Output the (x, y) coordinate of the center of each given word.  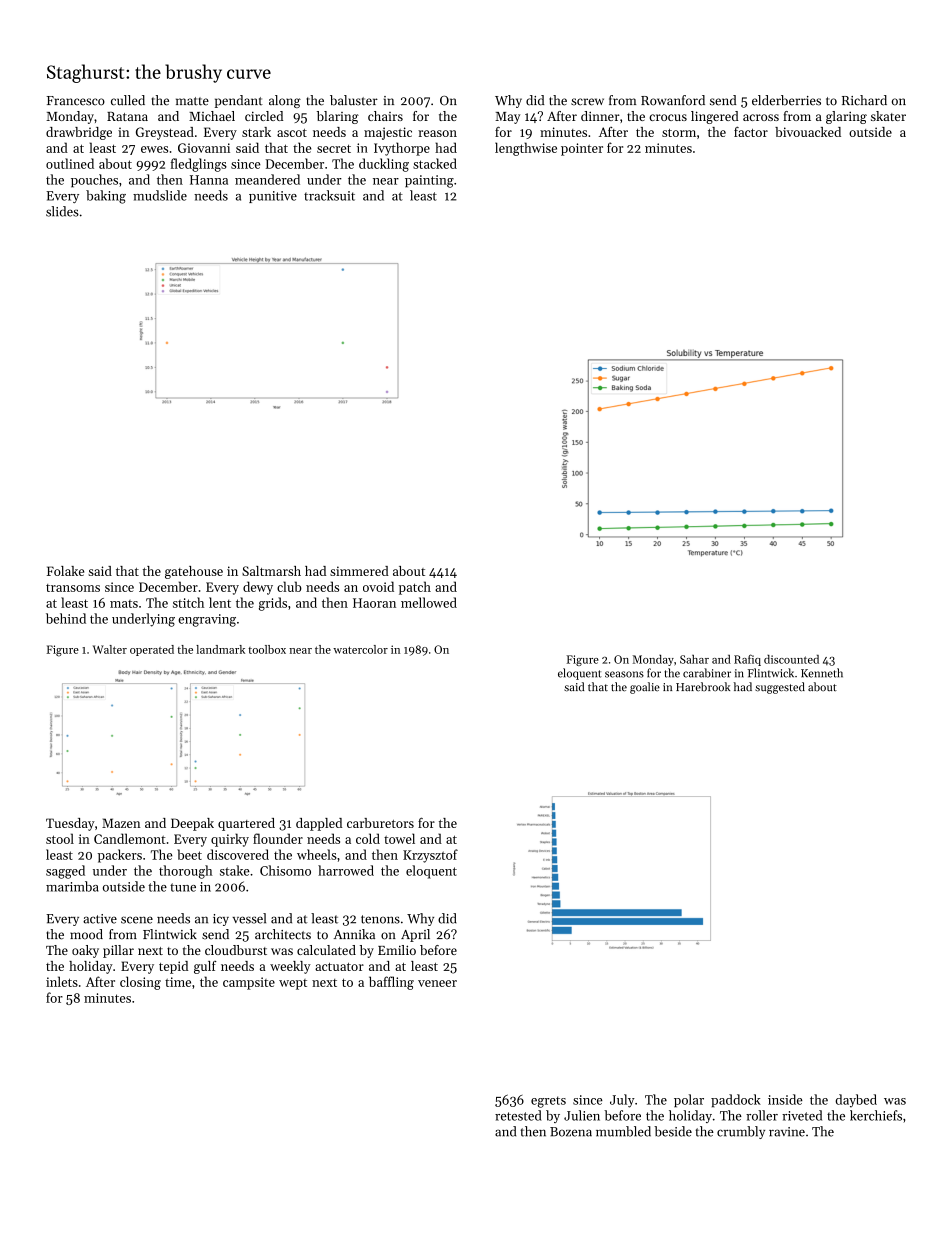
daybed (856, 1101)
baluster (354, 100)
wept (293, 984)
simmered (359, 571)
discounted (791, 659)
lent (220, 602)
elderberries (786, 100)
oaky (85, 951)
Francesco (76, 101)
